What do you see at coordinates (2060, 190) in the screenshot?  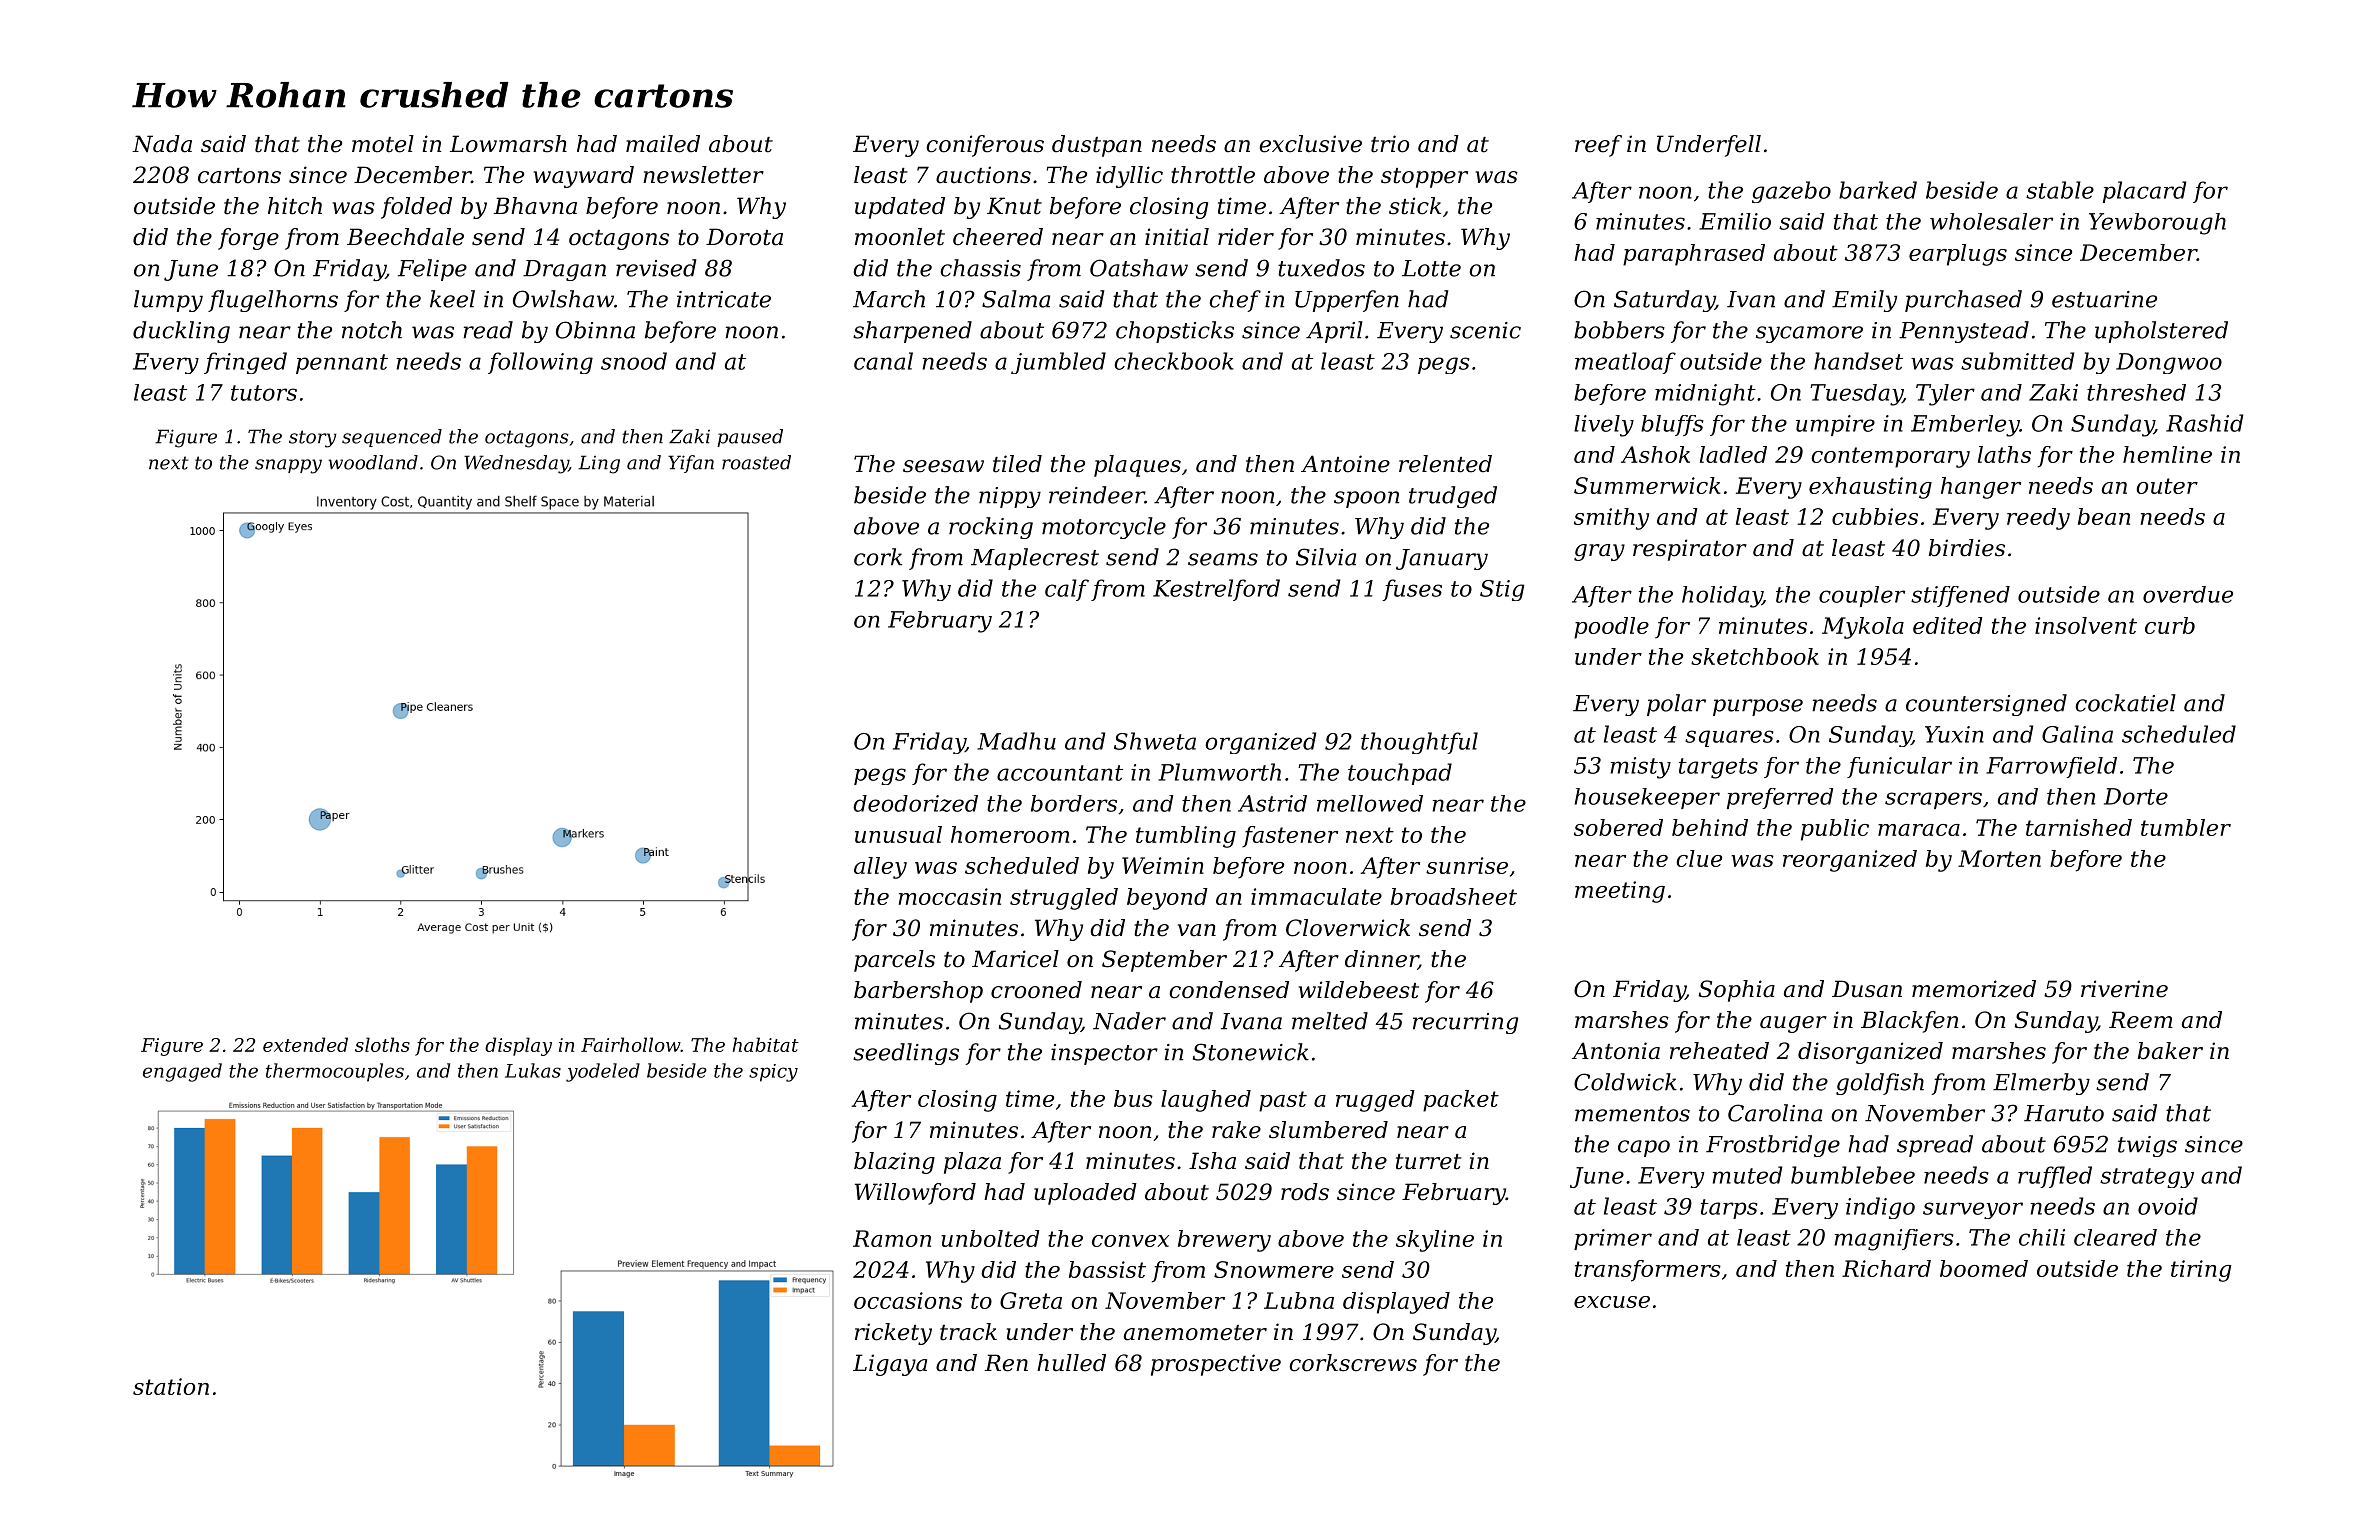 I see `stable` at bounding box center [2060, 190].
